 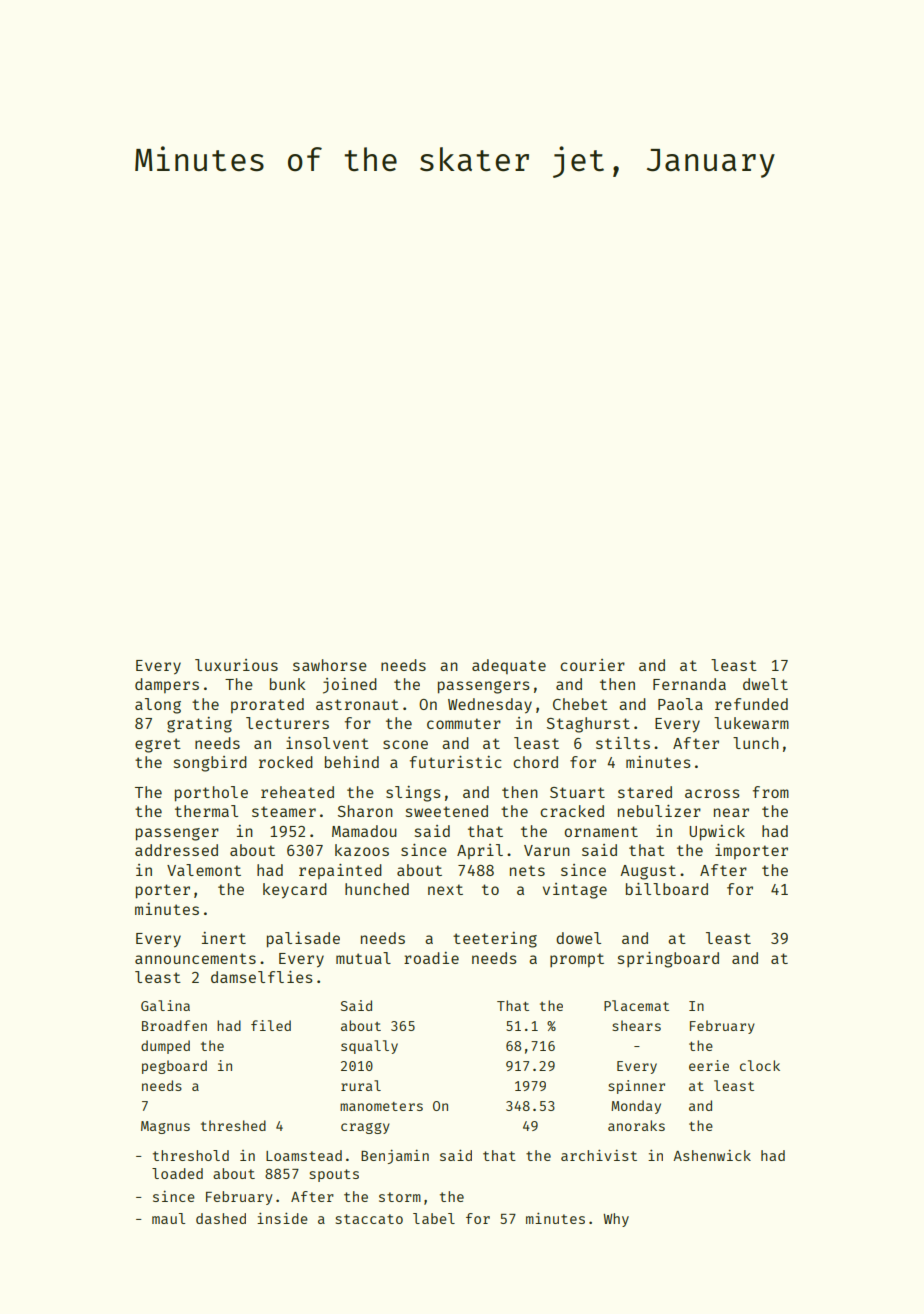 I want to click on Why, so click(x=616, y=1220).
